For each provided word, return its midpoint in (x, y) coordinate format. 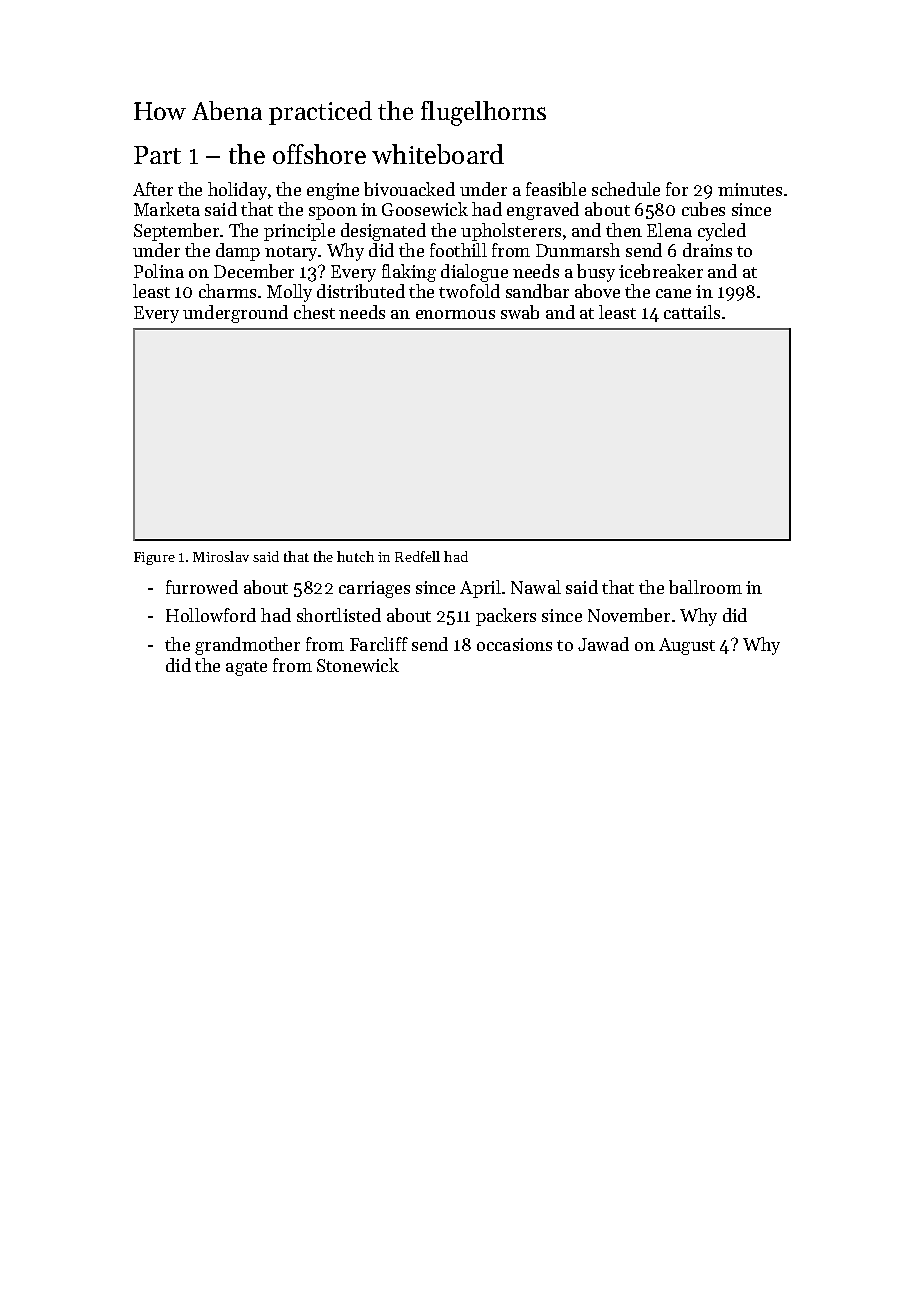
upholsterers (511, 232)
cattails (692, 312)
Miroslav (221, 556)
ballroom (705, 587)
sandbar (537, 291)
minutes (750, 189)
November (629, 615)
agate (246, 668)
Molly (289, 293)
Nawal (536, 587)
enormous (455, 314)
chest (314, 312)
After (153, 189)
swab (520, 312)
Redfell (417, 556)
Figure (154, 558)
